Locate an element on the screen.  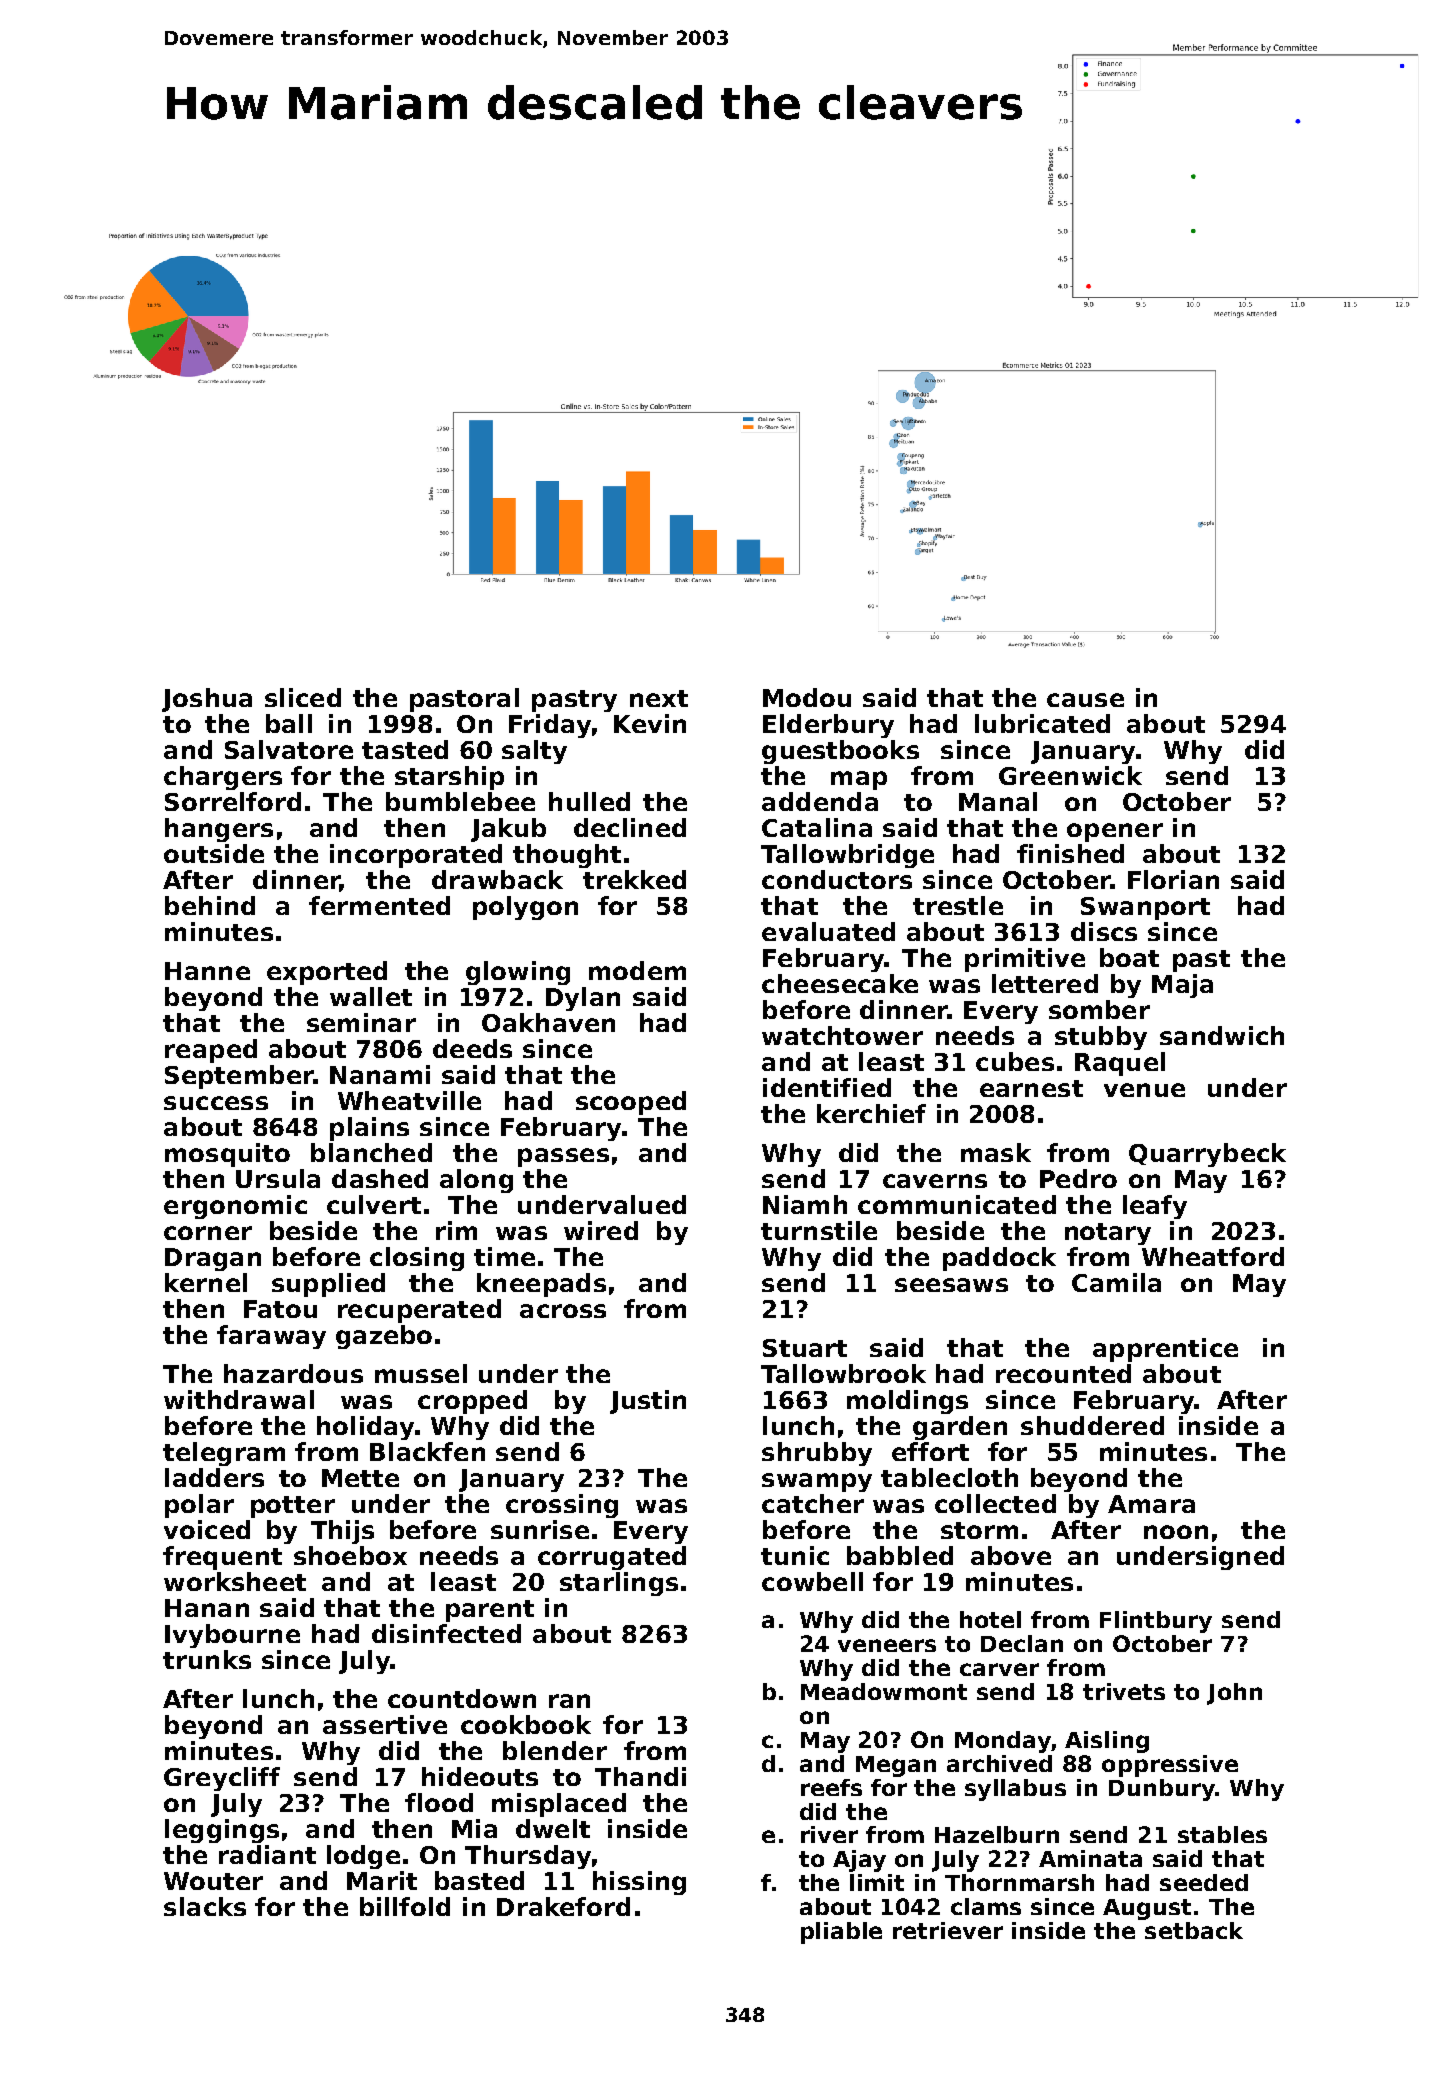
slacks is located at coordinates (205, 1906).
